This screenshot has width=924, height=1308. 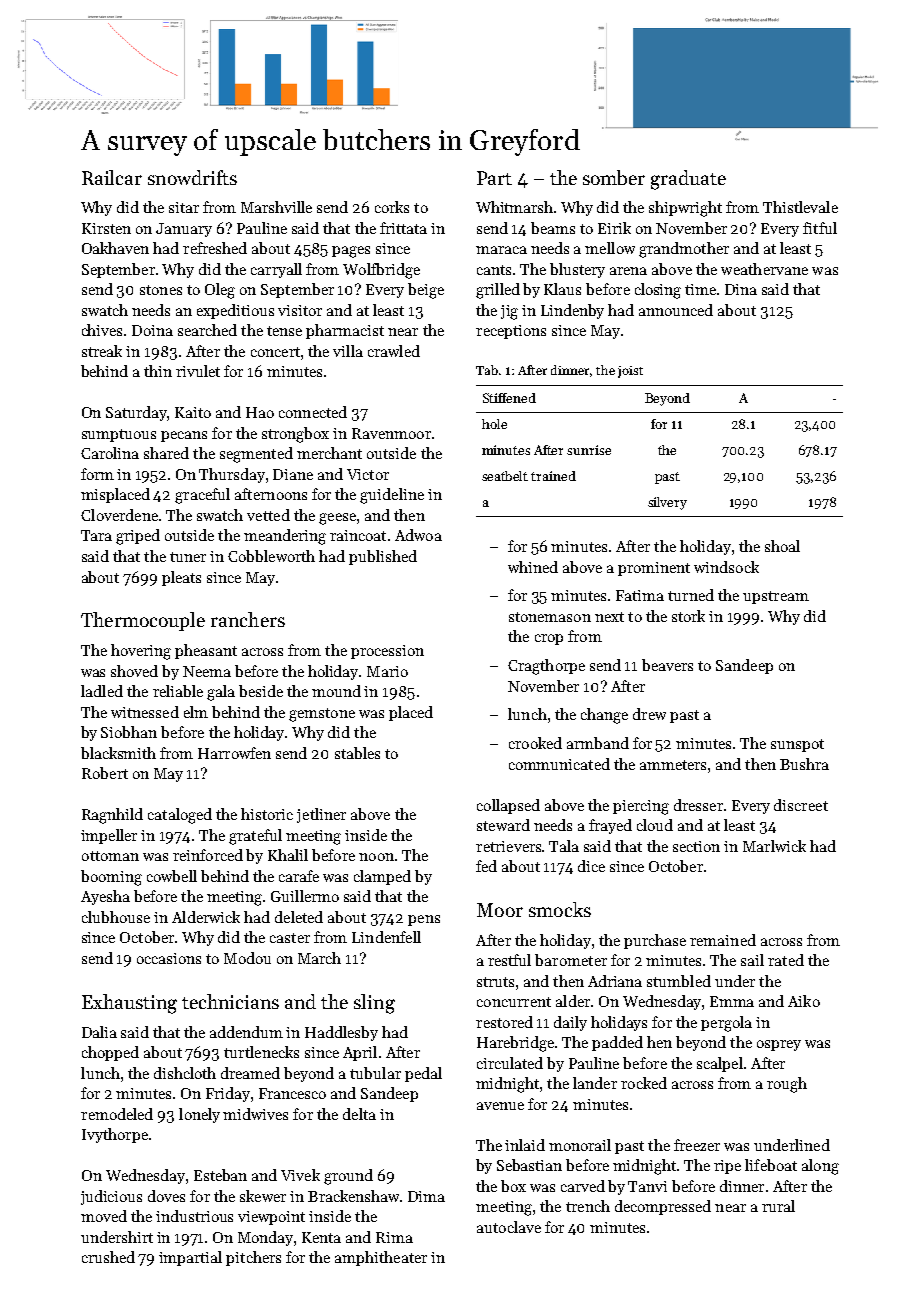 I want to click on beavers, so click(x=667, y=665).
